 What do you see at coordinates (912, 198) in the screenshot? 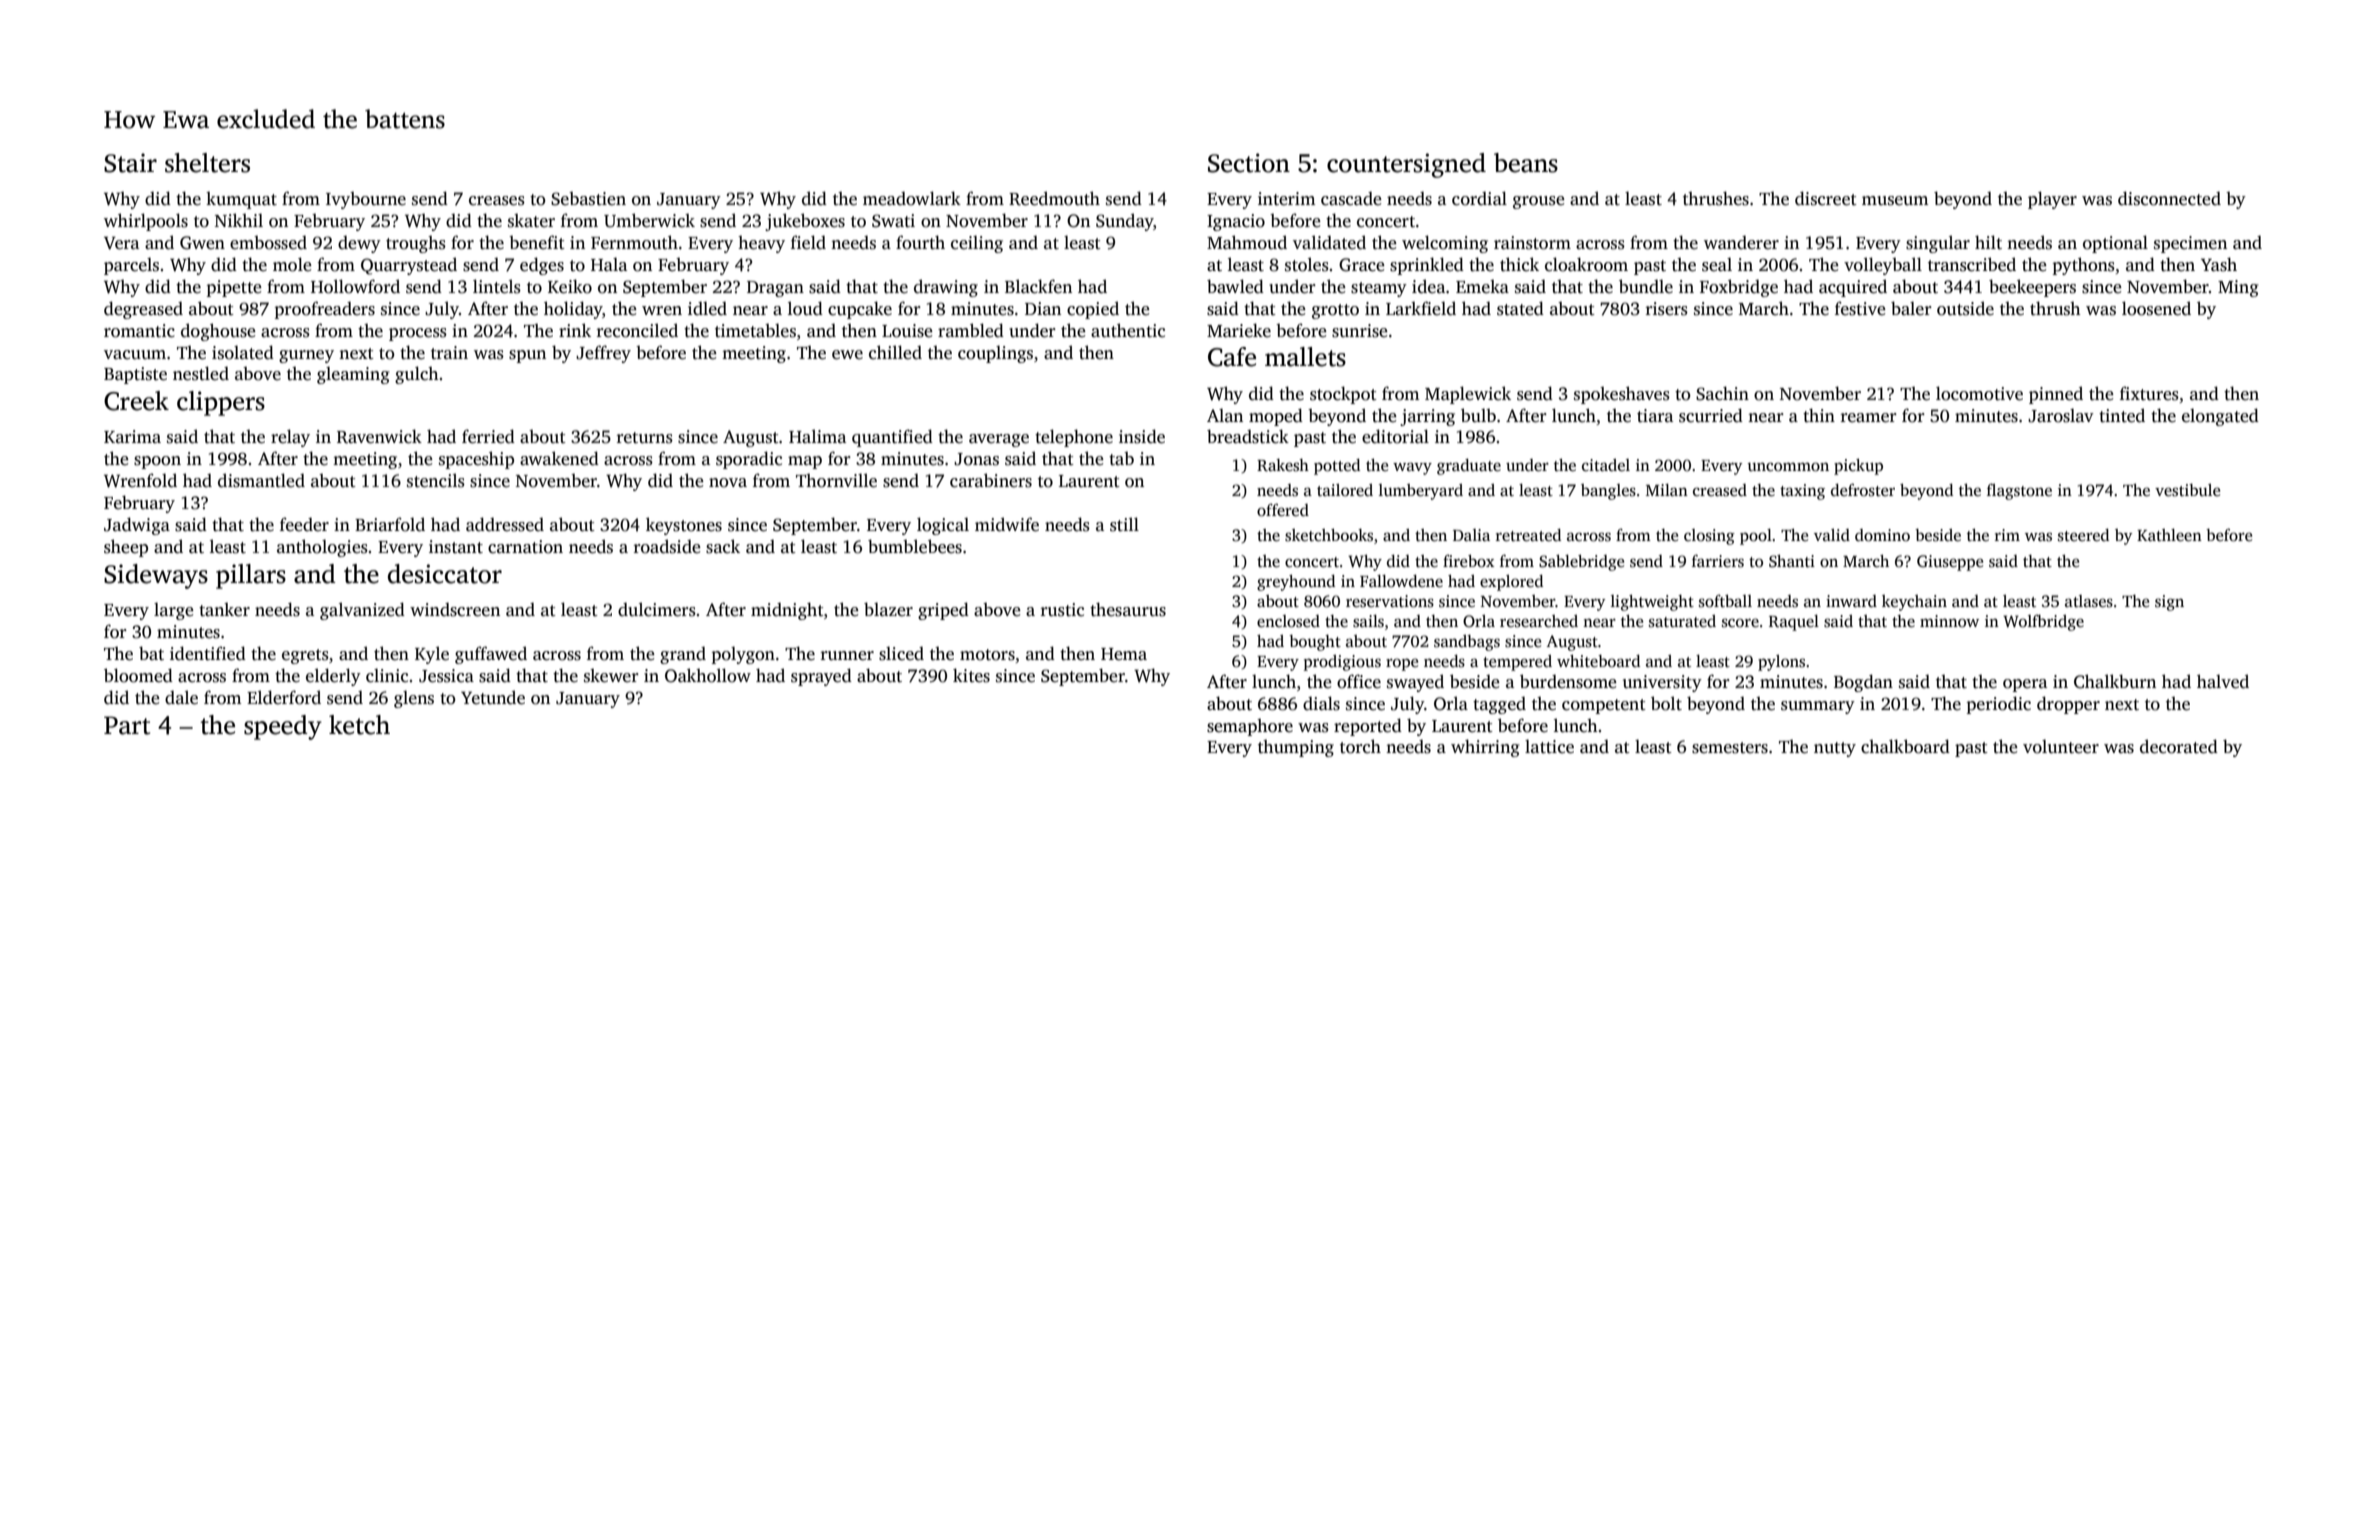
I see `meadowlark` at bounding box center [912, 198].
